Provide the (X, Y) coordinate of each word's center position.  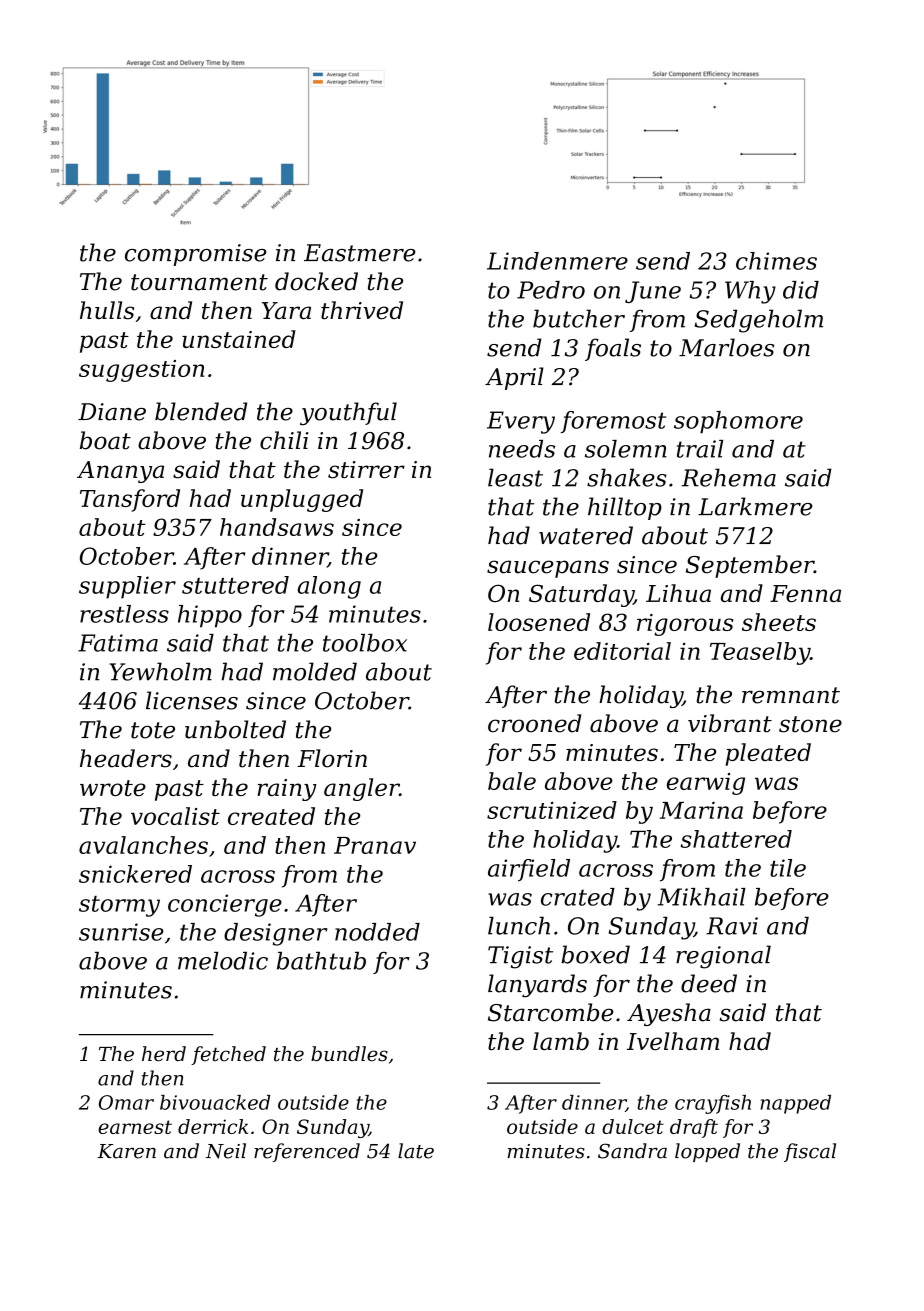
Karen (126, 1151)
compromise (195, 255)
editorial (622, 651)
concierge (225, 905)
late (416, 1151)
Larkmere (755, 506)
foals (613, 349)
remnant (791, 695)
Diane (112, 412)
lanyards (537, 986)
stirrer (366, 470)
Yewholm (160, 671)
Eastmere (359, 253)
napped (795, 1104)
